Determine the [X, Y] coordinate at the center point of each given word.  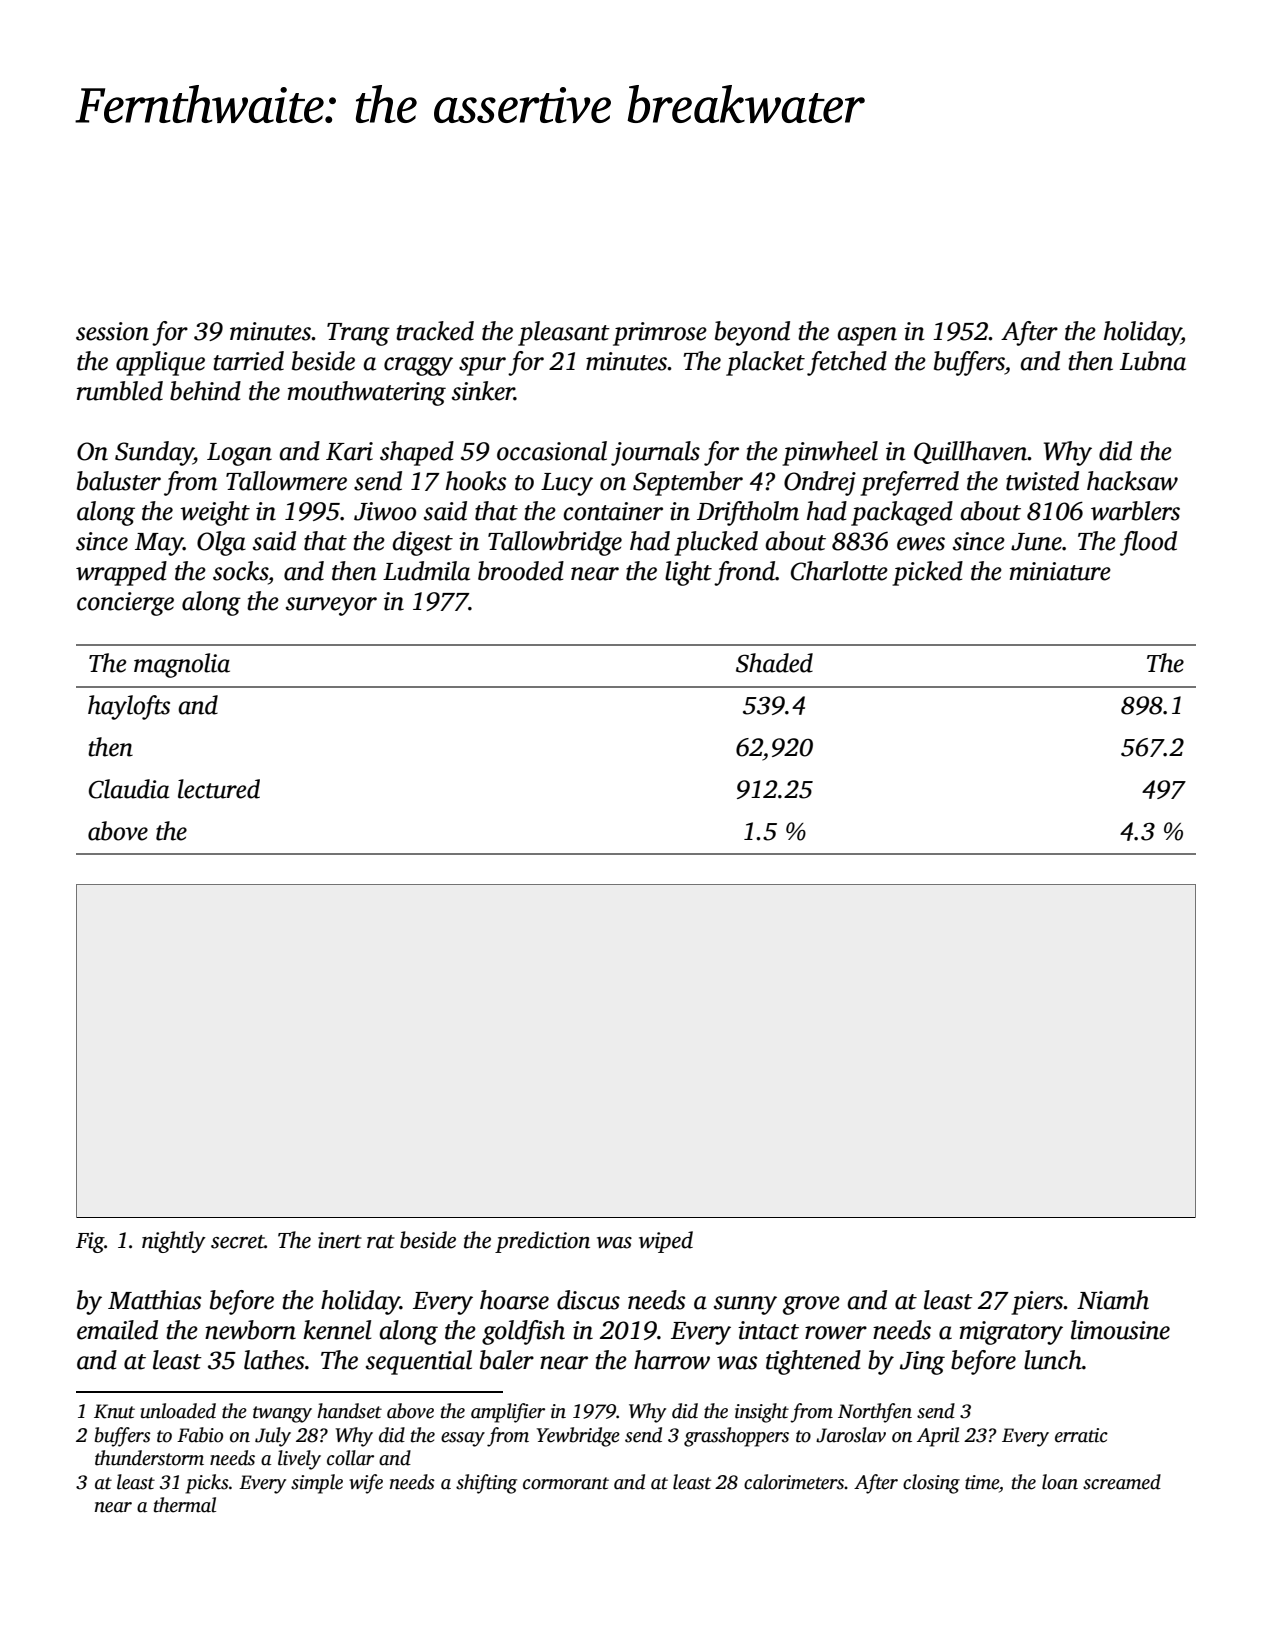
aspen [867, 336]
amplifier [508, 1413]
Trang [358, 334]
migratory [1011, 1333]
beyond [752, 333]
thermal [185, 1505]
